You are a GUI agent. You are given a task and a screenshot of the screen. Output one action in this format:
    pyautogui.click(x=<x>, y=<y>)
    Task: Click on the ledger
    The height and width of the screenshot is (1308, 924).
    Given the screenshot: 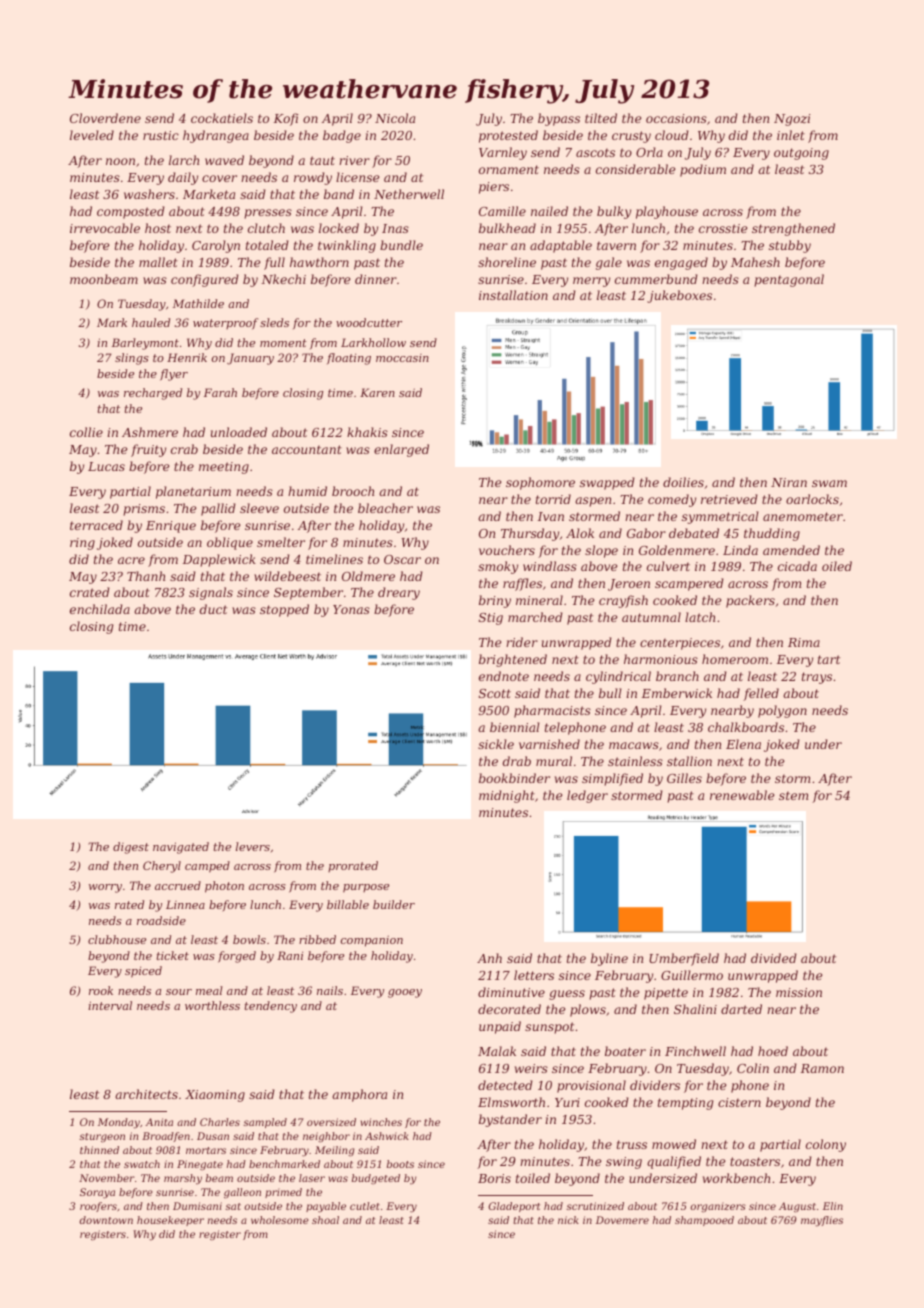 What is the action you would take?
    pyautogui.click(x=587, y=796)
